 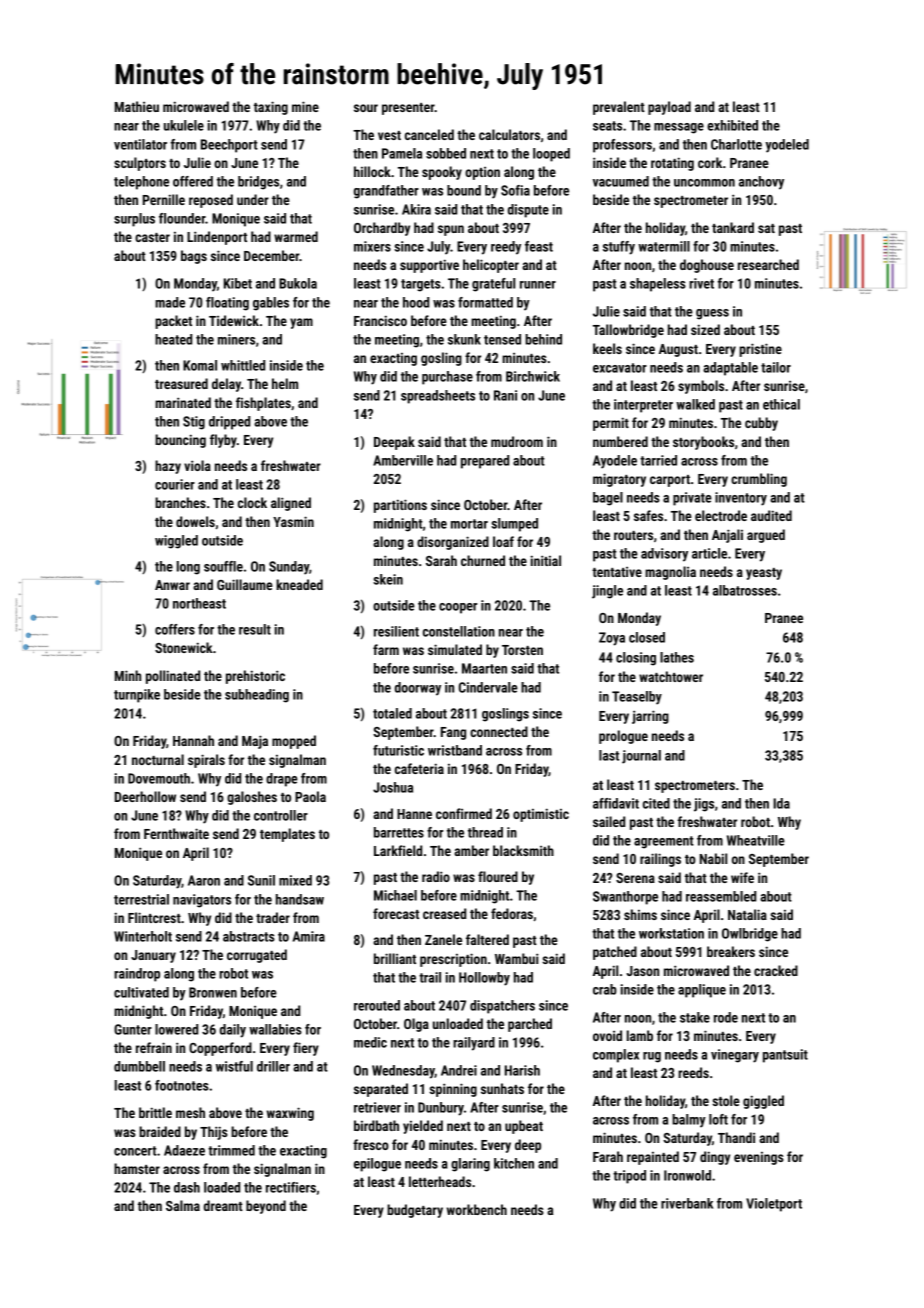 I want to click on spreadsheets, so click(x=438, y=397).
